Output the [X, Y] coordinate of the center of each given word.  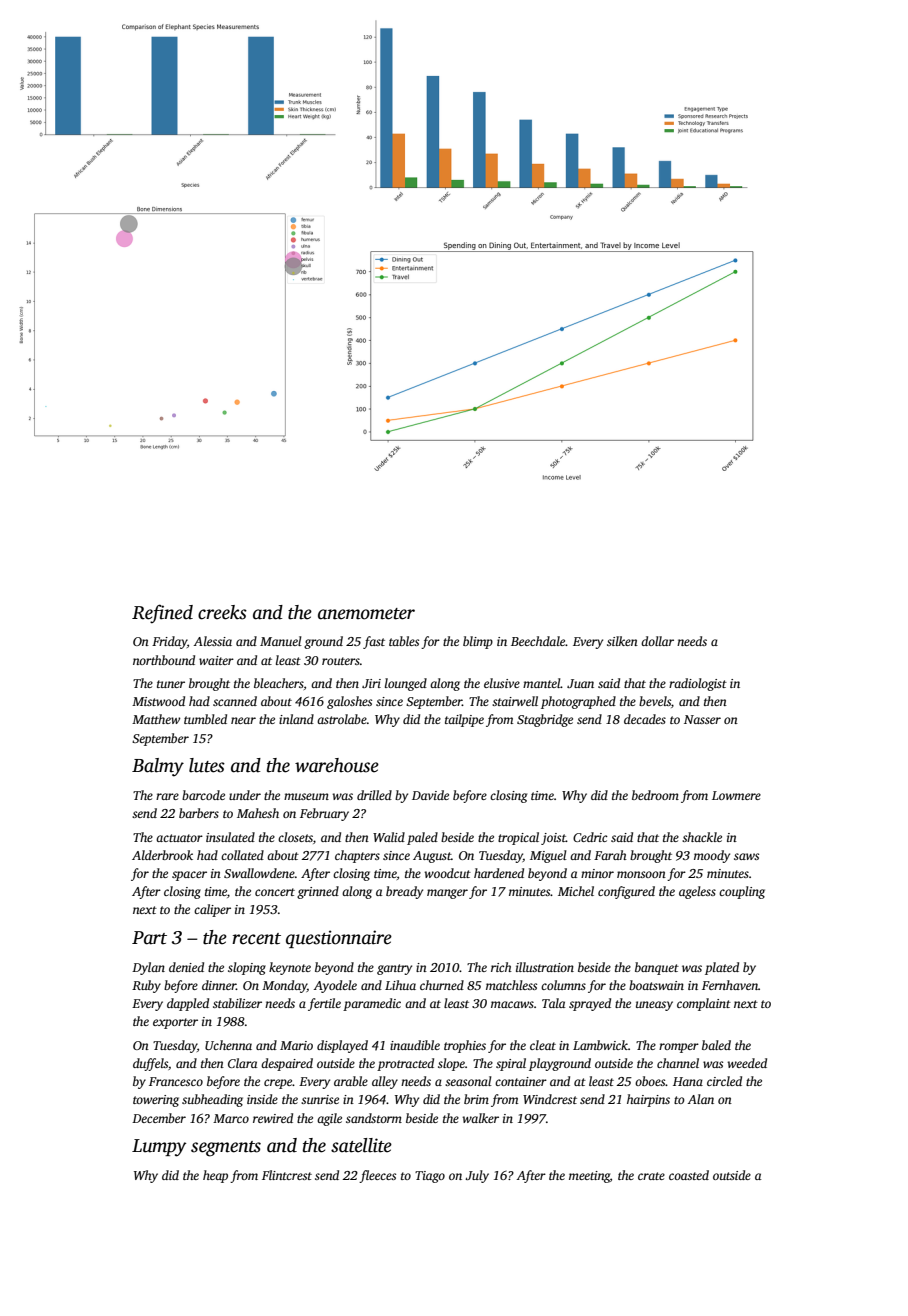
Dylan [148, 968]
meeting [589, 1177]
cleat [543, 1045]
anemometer [366, 614]
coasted [689, 1175]
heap [215, 1176]
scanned [235, 701]
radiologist [698, 684]
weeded [747, 1063]
